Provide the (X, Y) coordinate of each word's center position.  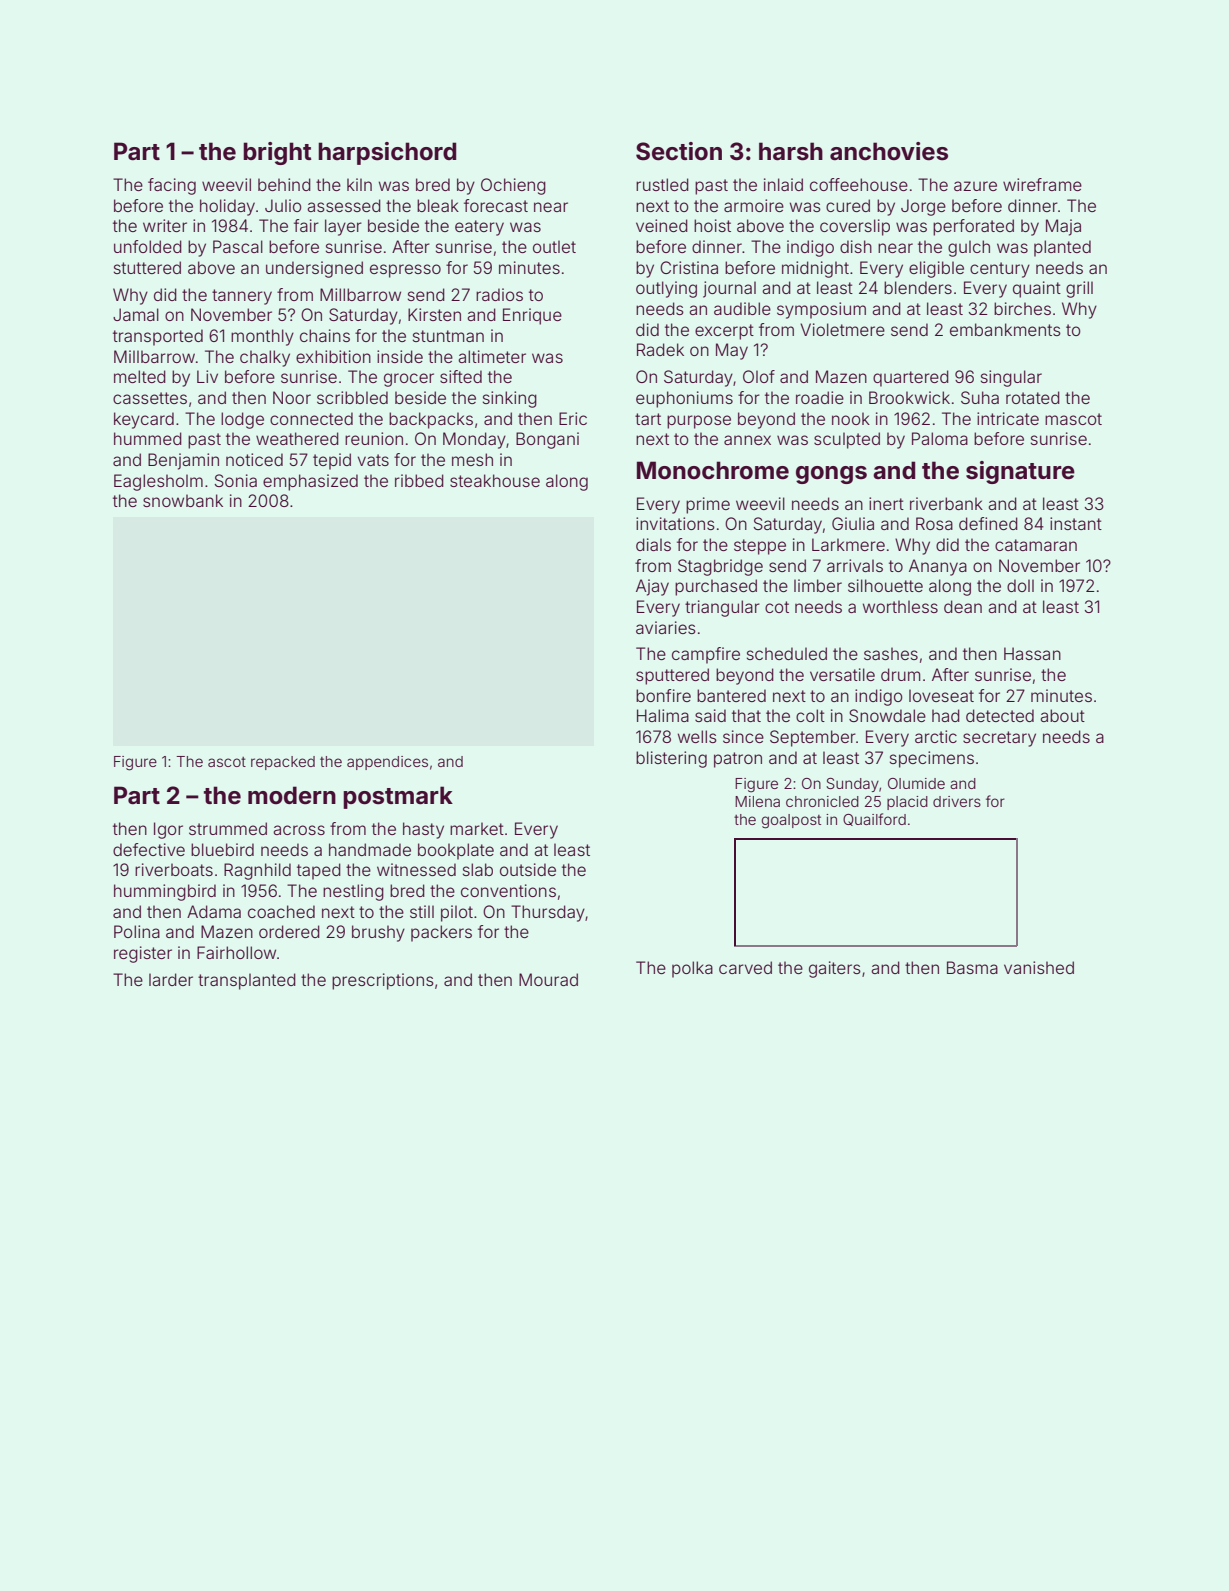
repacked (283, 763)
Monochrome (713, 470)
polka (692, 969)
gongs (831, 475)
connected (311, 418)
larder (171, 979)
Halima (663, 715)
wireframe (1042, 184)
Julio (283, 205)
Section (679, 151)
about (1062, 715)
